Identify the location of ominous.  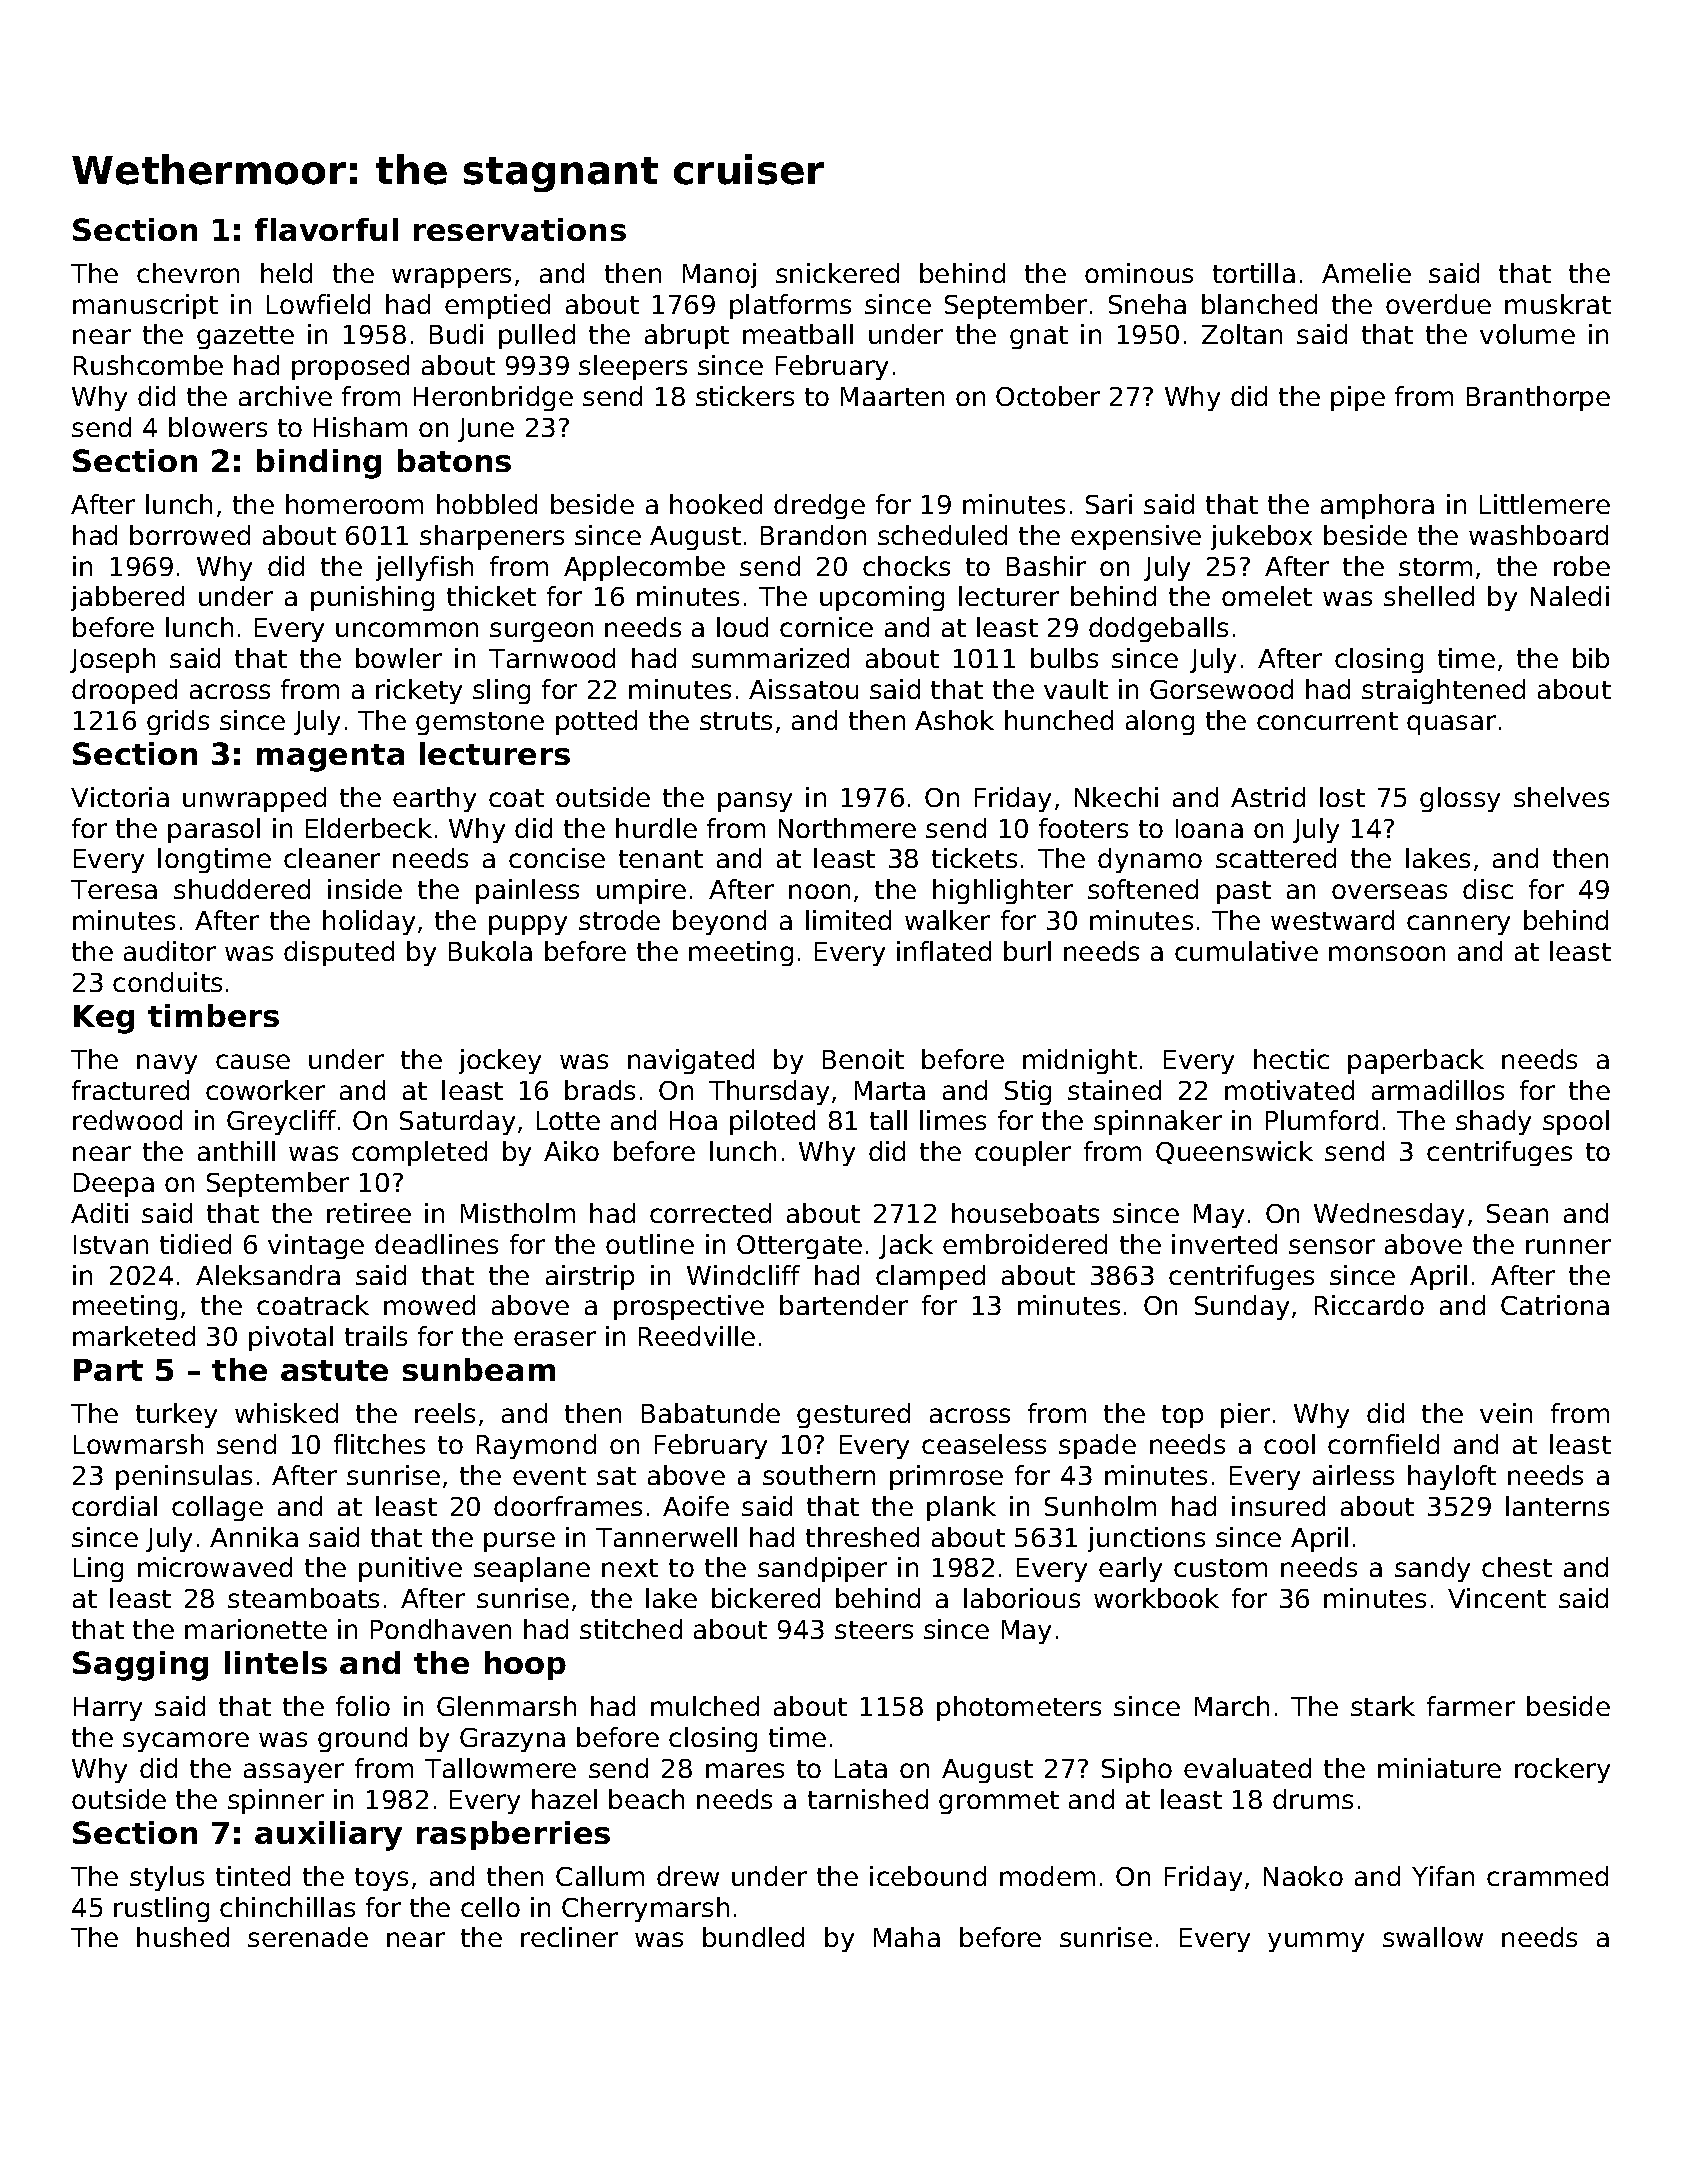
(1139, 273).
